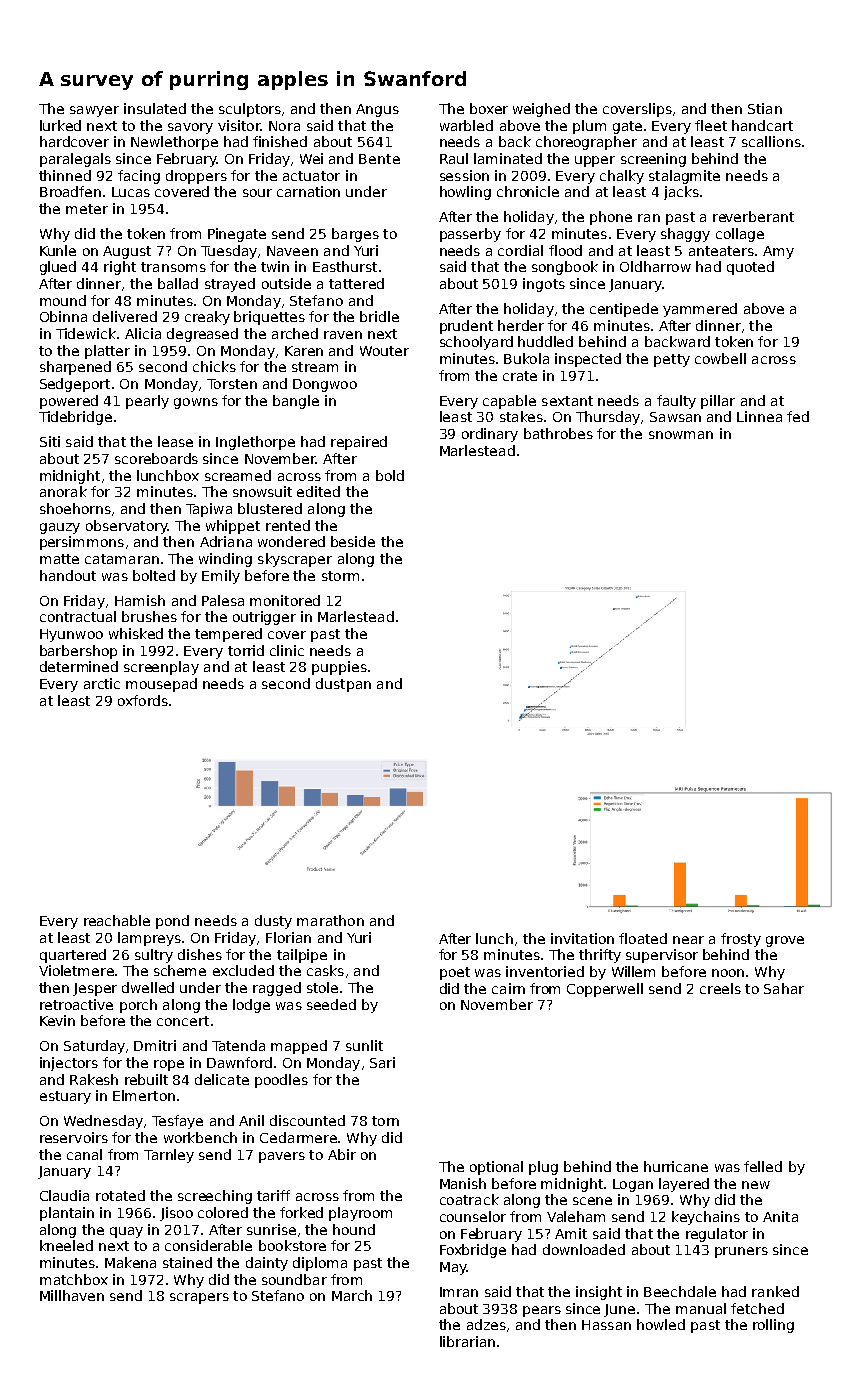 Image resolution: width=849 pixels, height=1400 pixels. I want to click on pond, so click(172, 922).
